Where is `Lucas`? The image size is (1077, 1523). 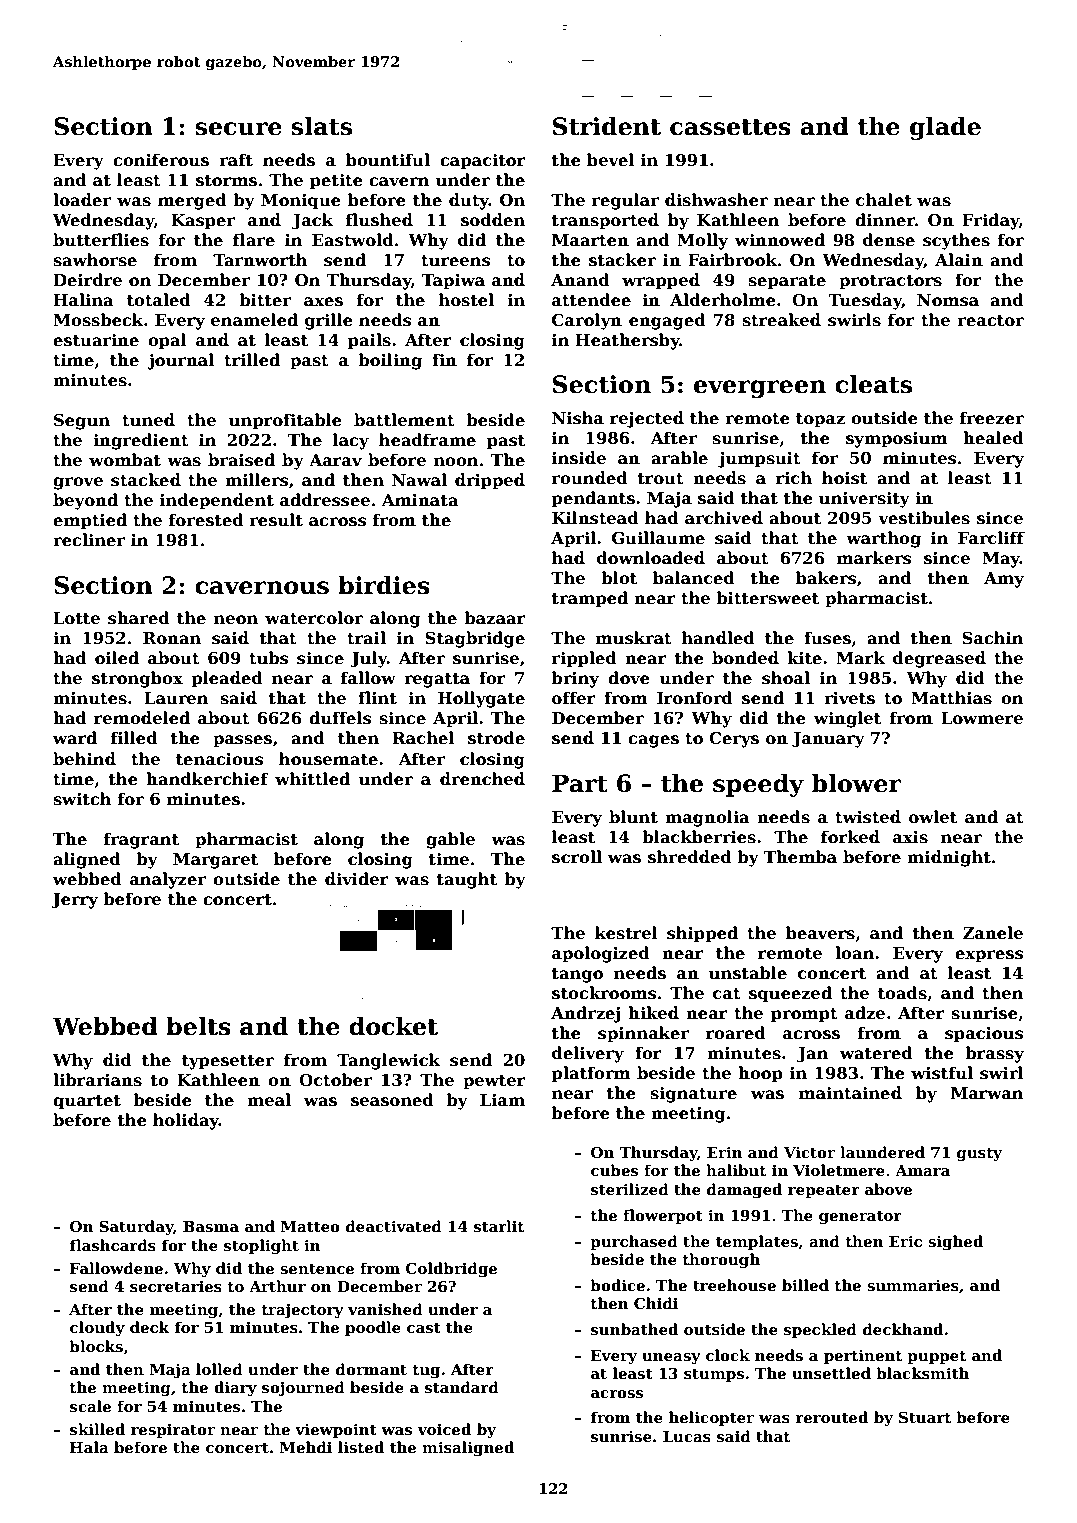
Lucas is located at coordinates (687, 1437).
